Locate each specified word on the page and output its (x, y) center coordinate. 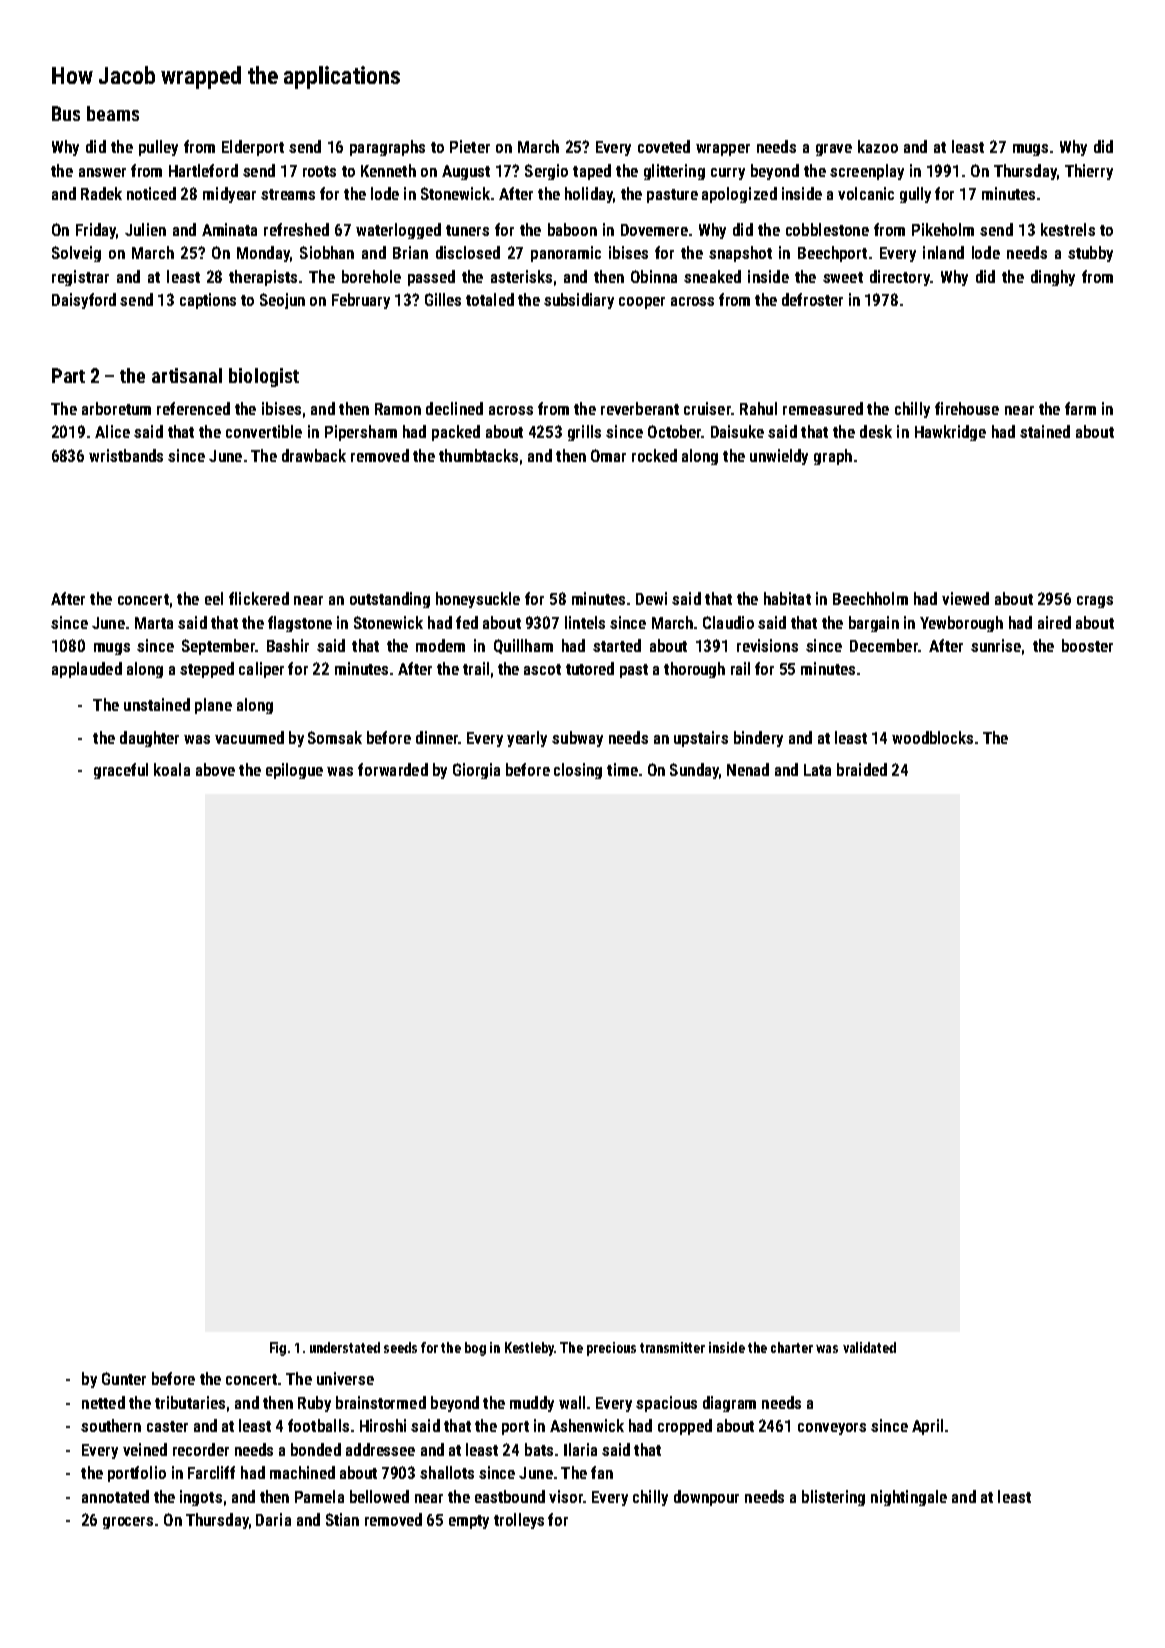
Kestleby (529, 1349)
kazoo (878, 146)
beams (113, 113)
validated (869, 1347)
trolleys (519, 1521)
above (215, 769)
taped (592, 172)
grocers (128, 1523)
